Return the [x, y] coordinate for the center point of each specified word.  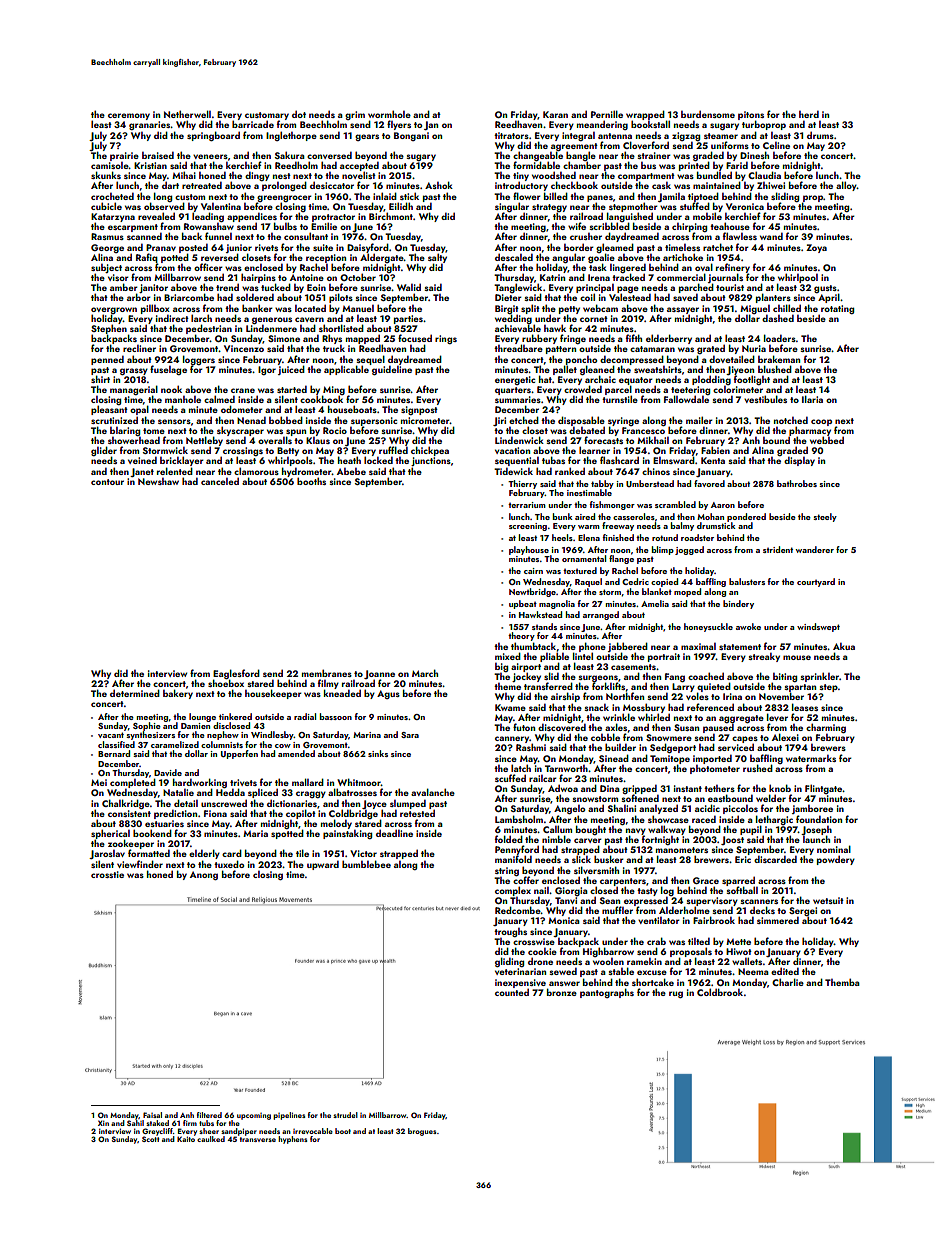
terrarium [527, 505]
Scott [150, 1139]
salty [437, 258]
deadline [394, 833]
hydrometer [307, 472]
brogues [422, 1132]
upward [323, 865]
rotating [837, 309]
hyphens [292, 1140]
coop [821, 422]
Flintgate [823, 789]
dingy [257, 176]
